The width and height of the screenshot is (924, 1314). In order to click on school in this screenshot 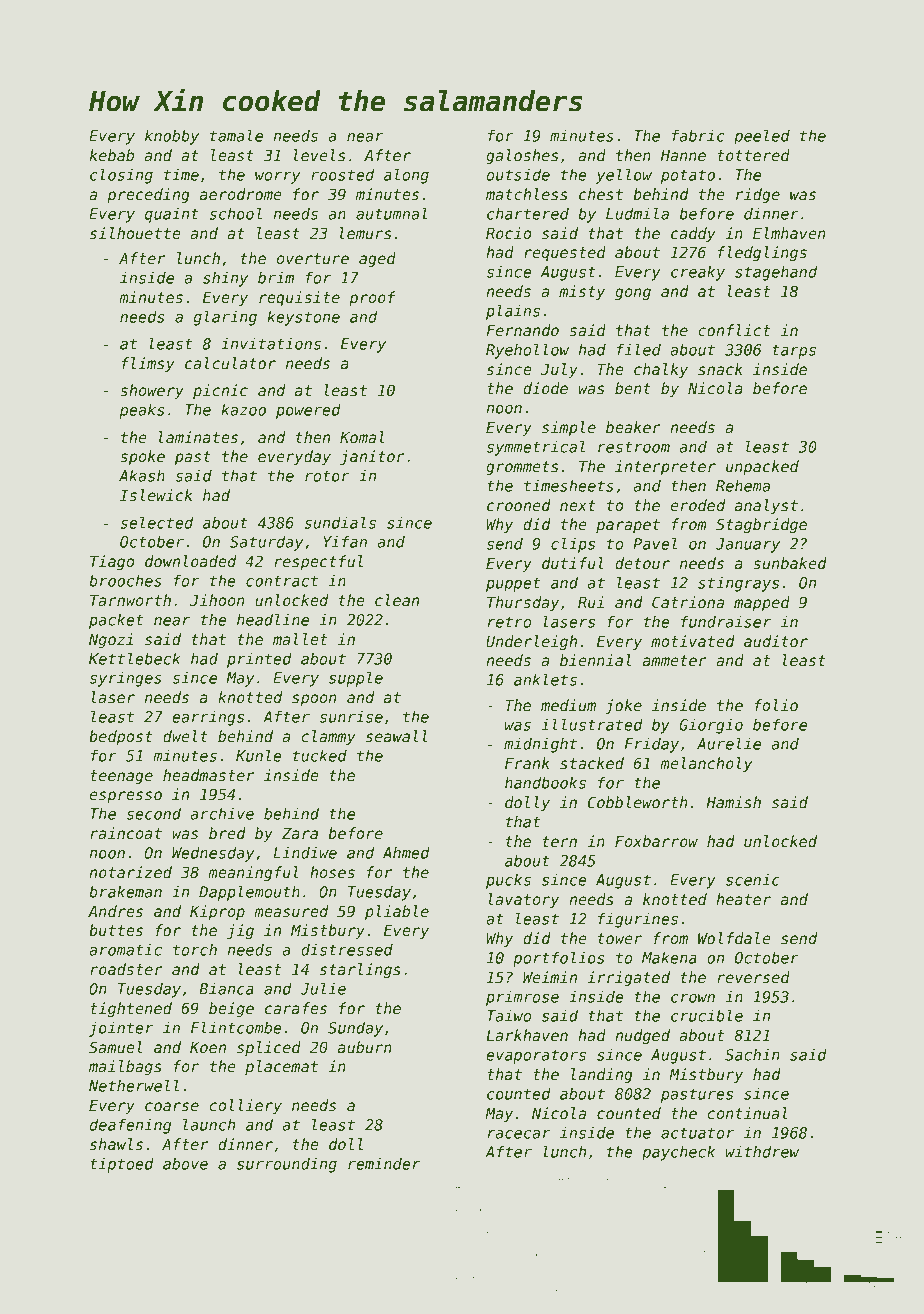, I will do `click(235, 214)`.
